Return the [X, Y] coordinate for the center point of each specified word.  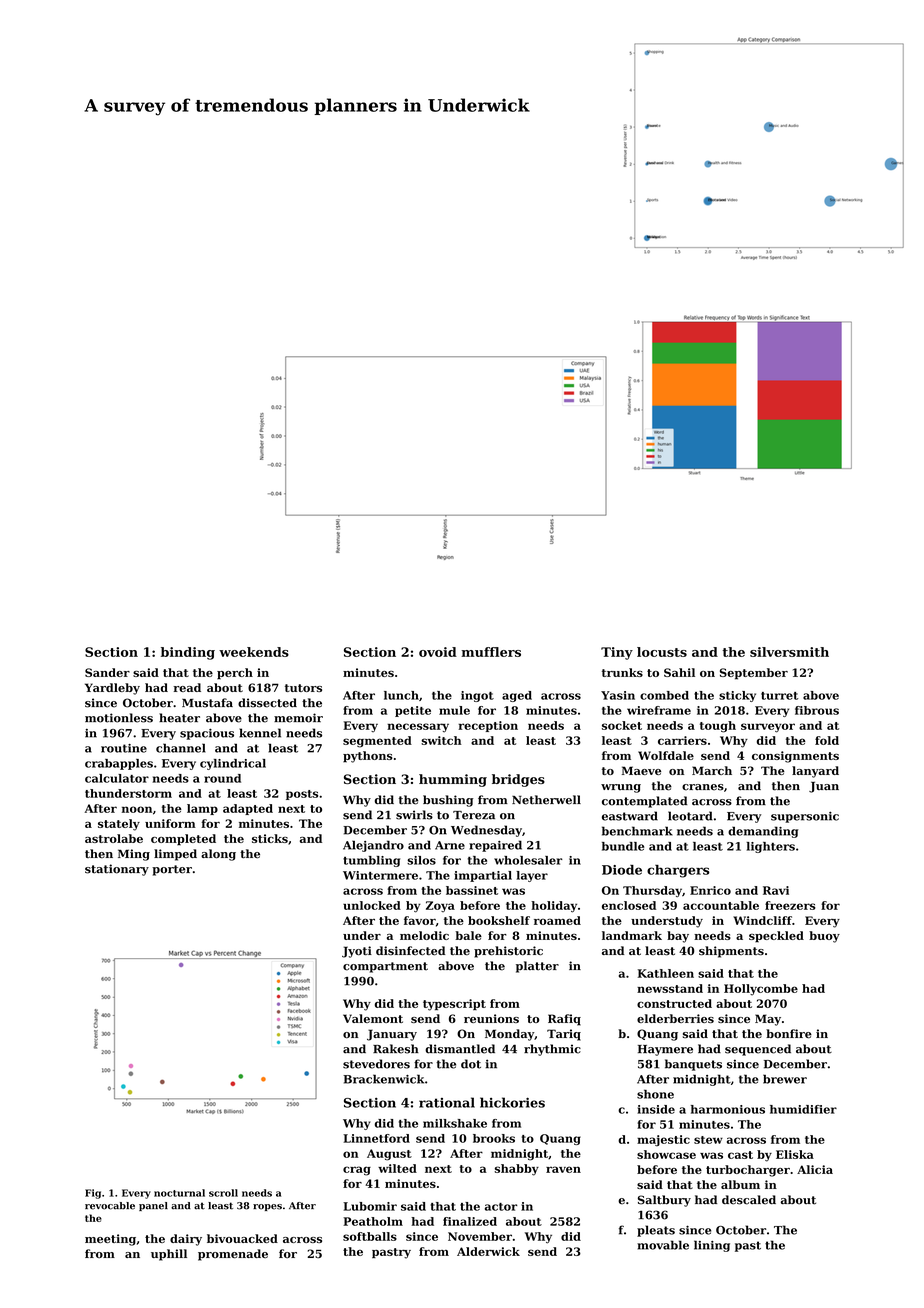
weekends [254, 652]
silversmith [789, 652]
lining [712, 1246]
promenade [233, 1255]
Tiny [617, 653]
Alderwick [488, 1251]
